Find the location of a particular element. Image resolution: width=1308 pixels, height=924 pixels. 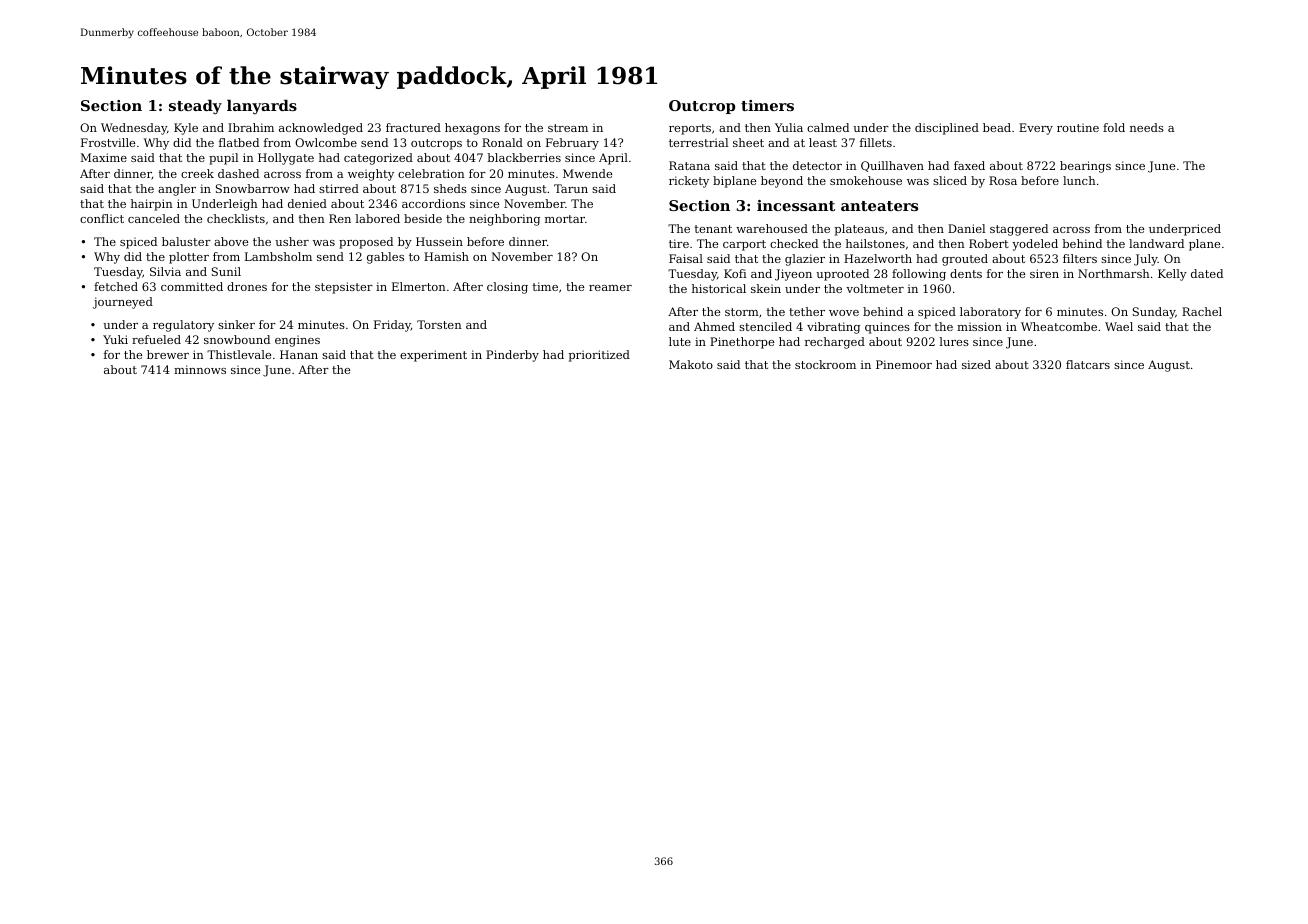

Sunday is located at coordinates (1154, 313).
